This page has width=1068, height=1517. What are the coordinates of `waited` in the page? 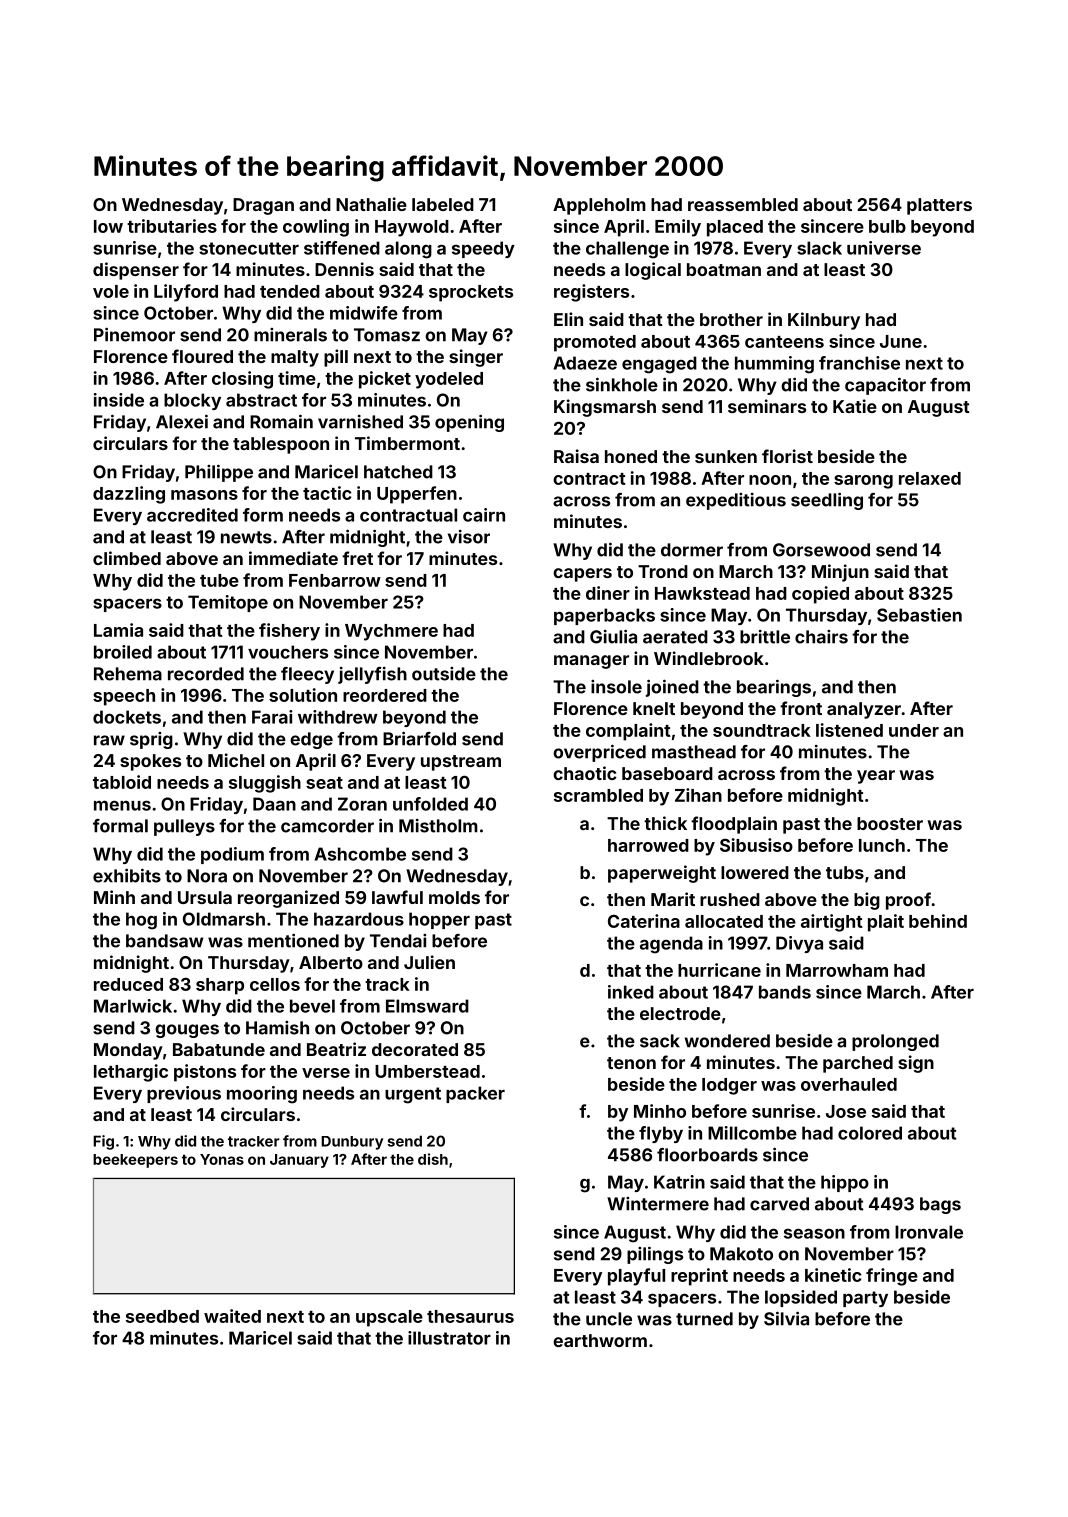 It's located at (232, 1316).
